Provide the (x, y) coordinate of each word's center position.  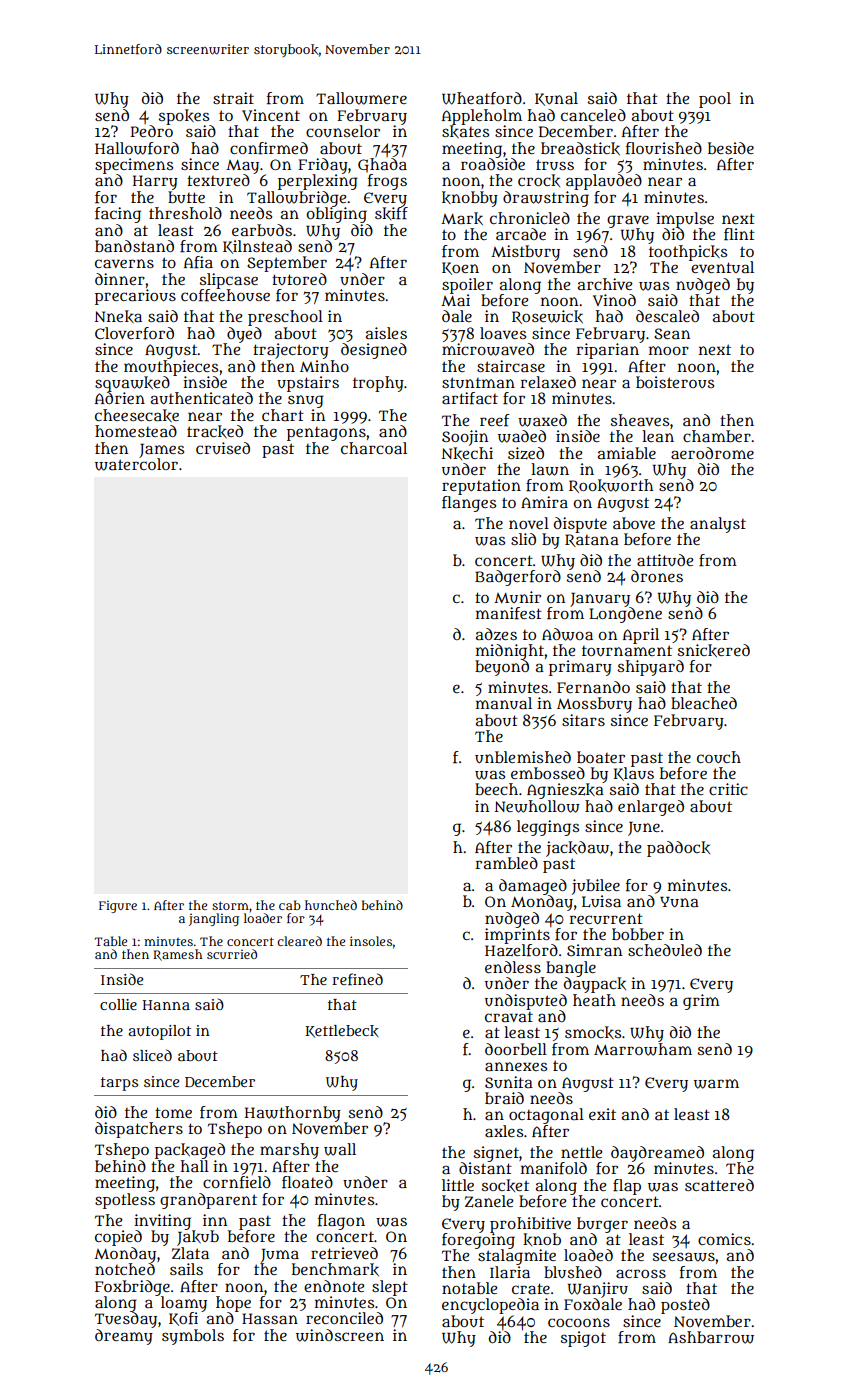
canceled (593, 115)
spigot (583, 1339)
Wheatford (482, 98)
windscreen (340, 1335)
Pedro (152, 131)
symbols (193, 1337)
